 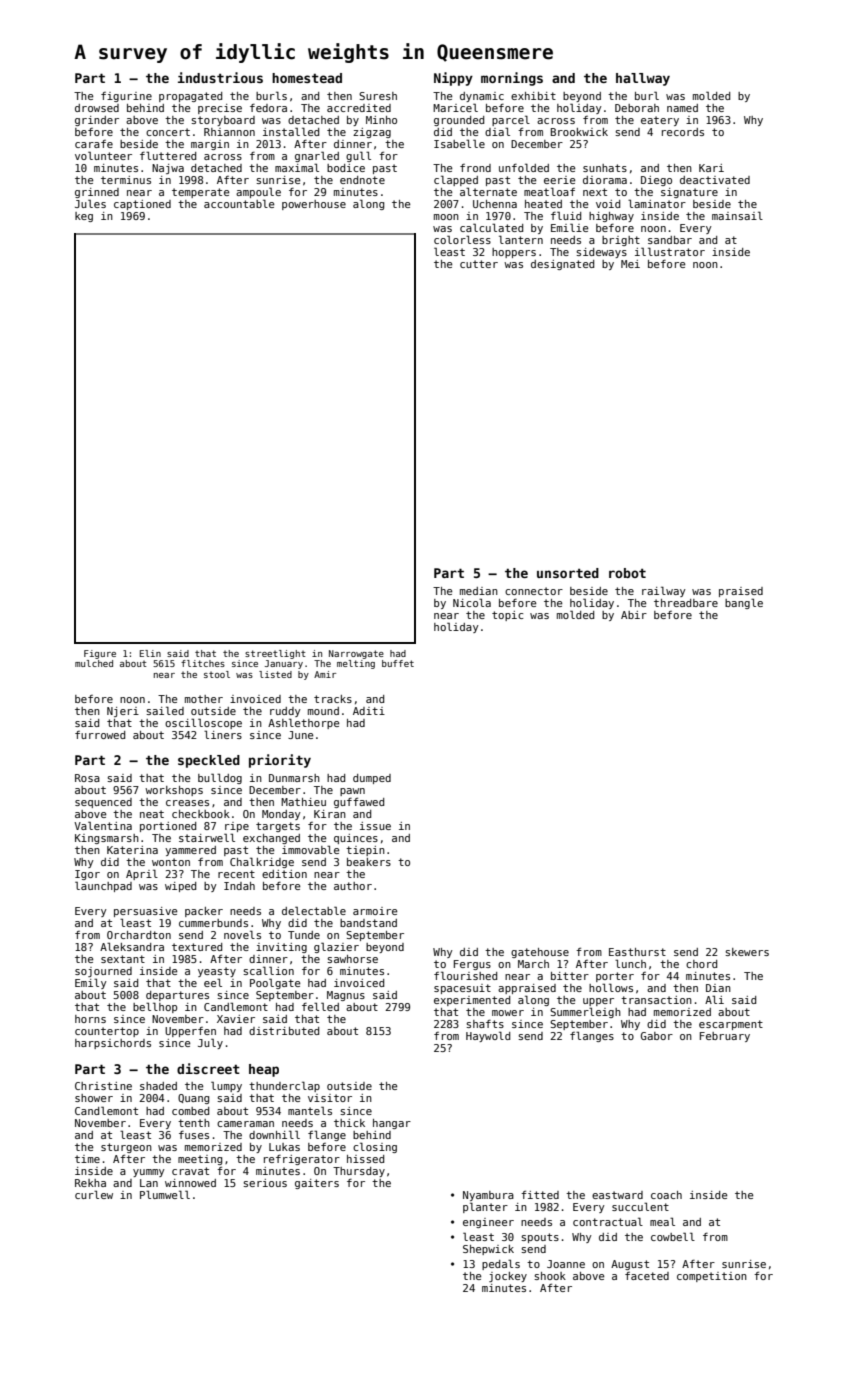 I want to click on checkbook, so click(x=201, y=814).
